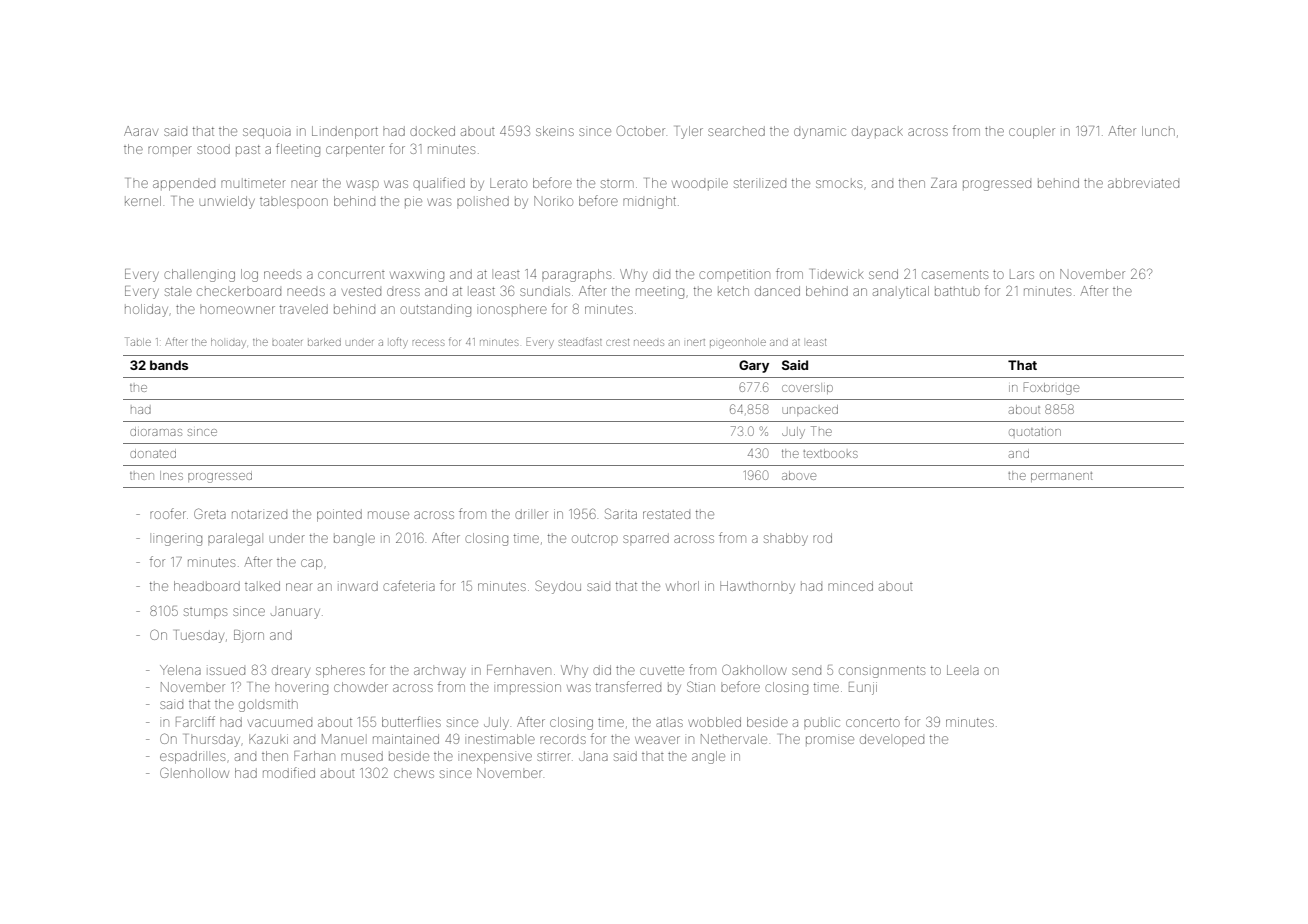 The height and width of the page is (924, 1308). What do you see at coordinates (963, 670) in the page?
I see `Leela` at bounding box center [963, 670].
